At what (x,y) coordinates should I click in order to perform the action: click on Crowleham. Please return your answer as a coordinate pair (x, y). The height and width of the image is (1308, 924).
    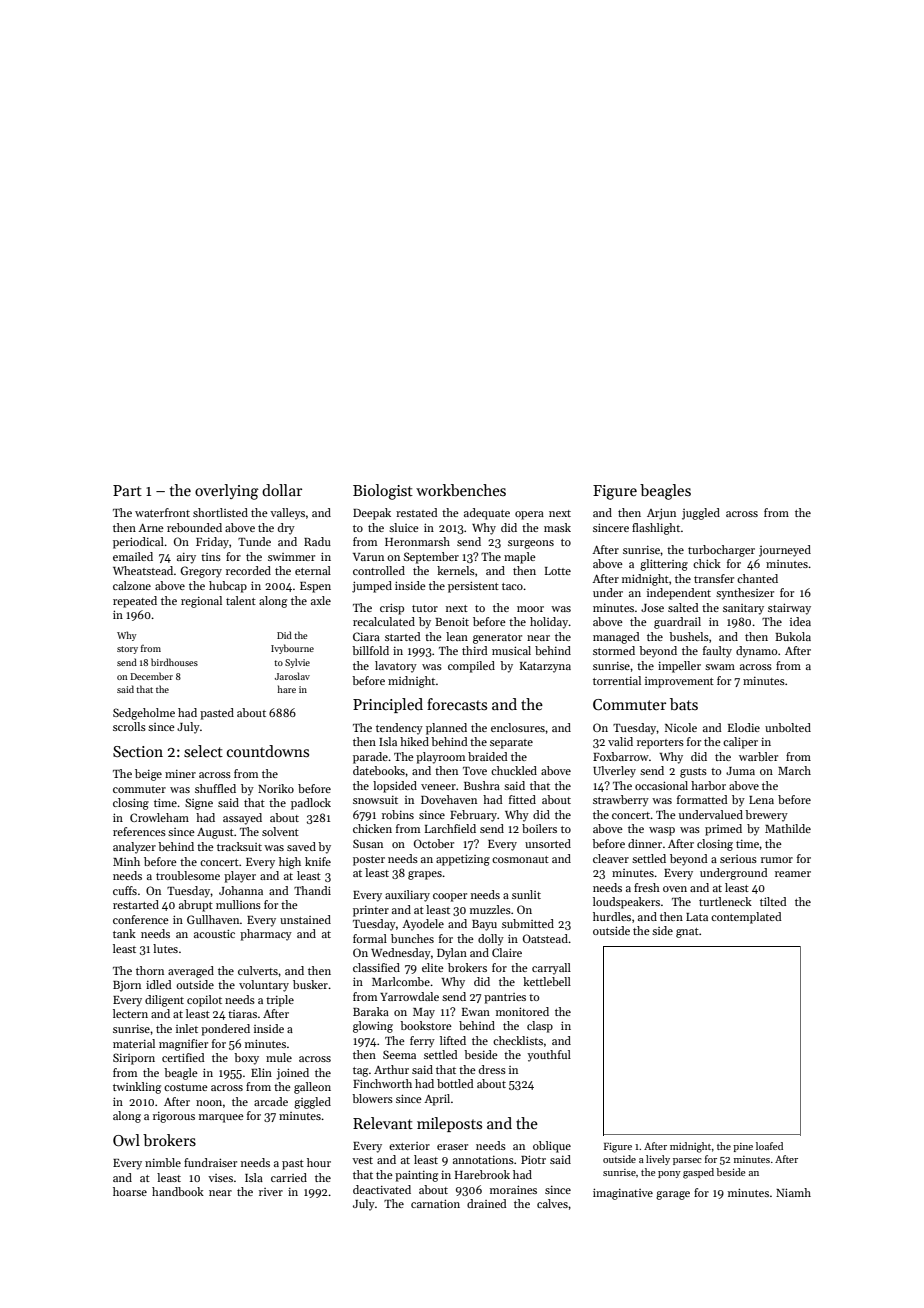
    Looking at the image, I should click on (159, 817).
